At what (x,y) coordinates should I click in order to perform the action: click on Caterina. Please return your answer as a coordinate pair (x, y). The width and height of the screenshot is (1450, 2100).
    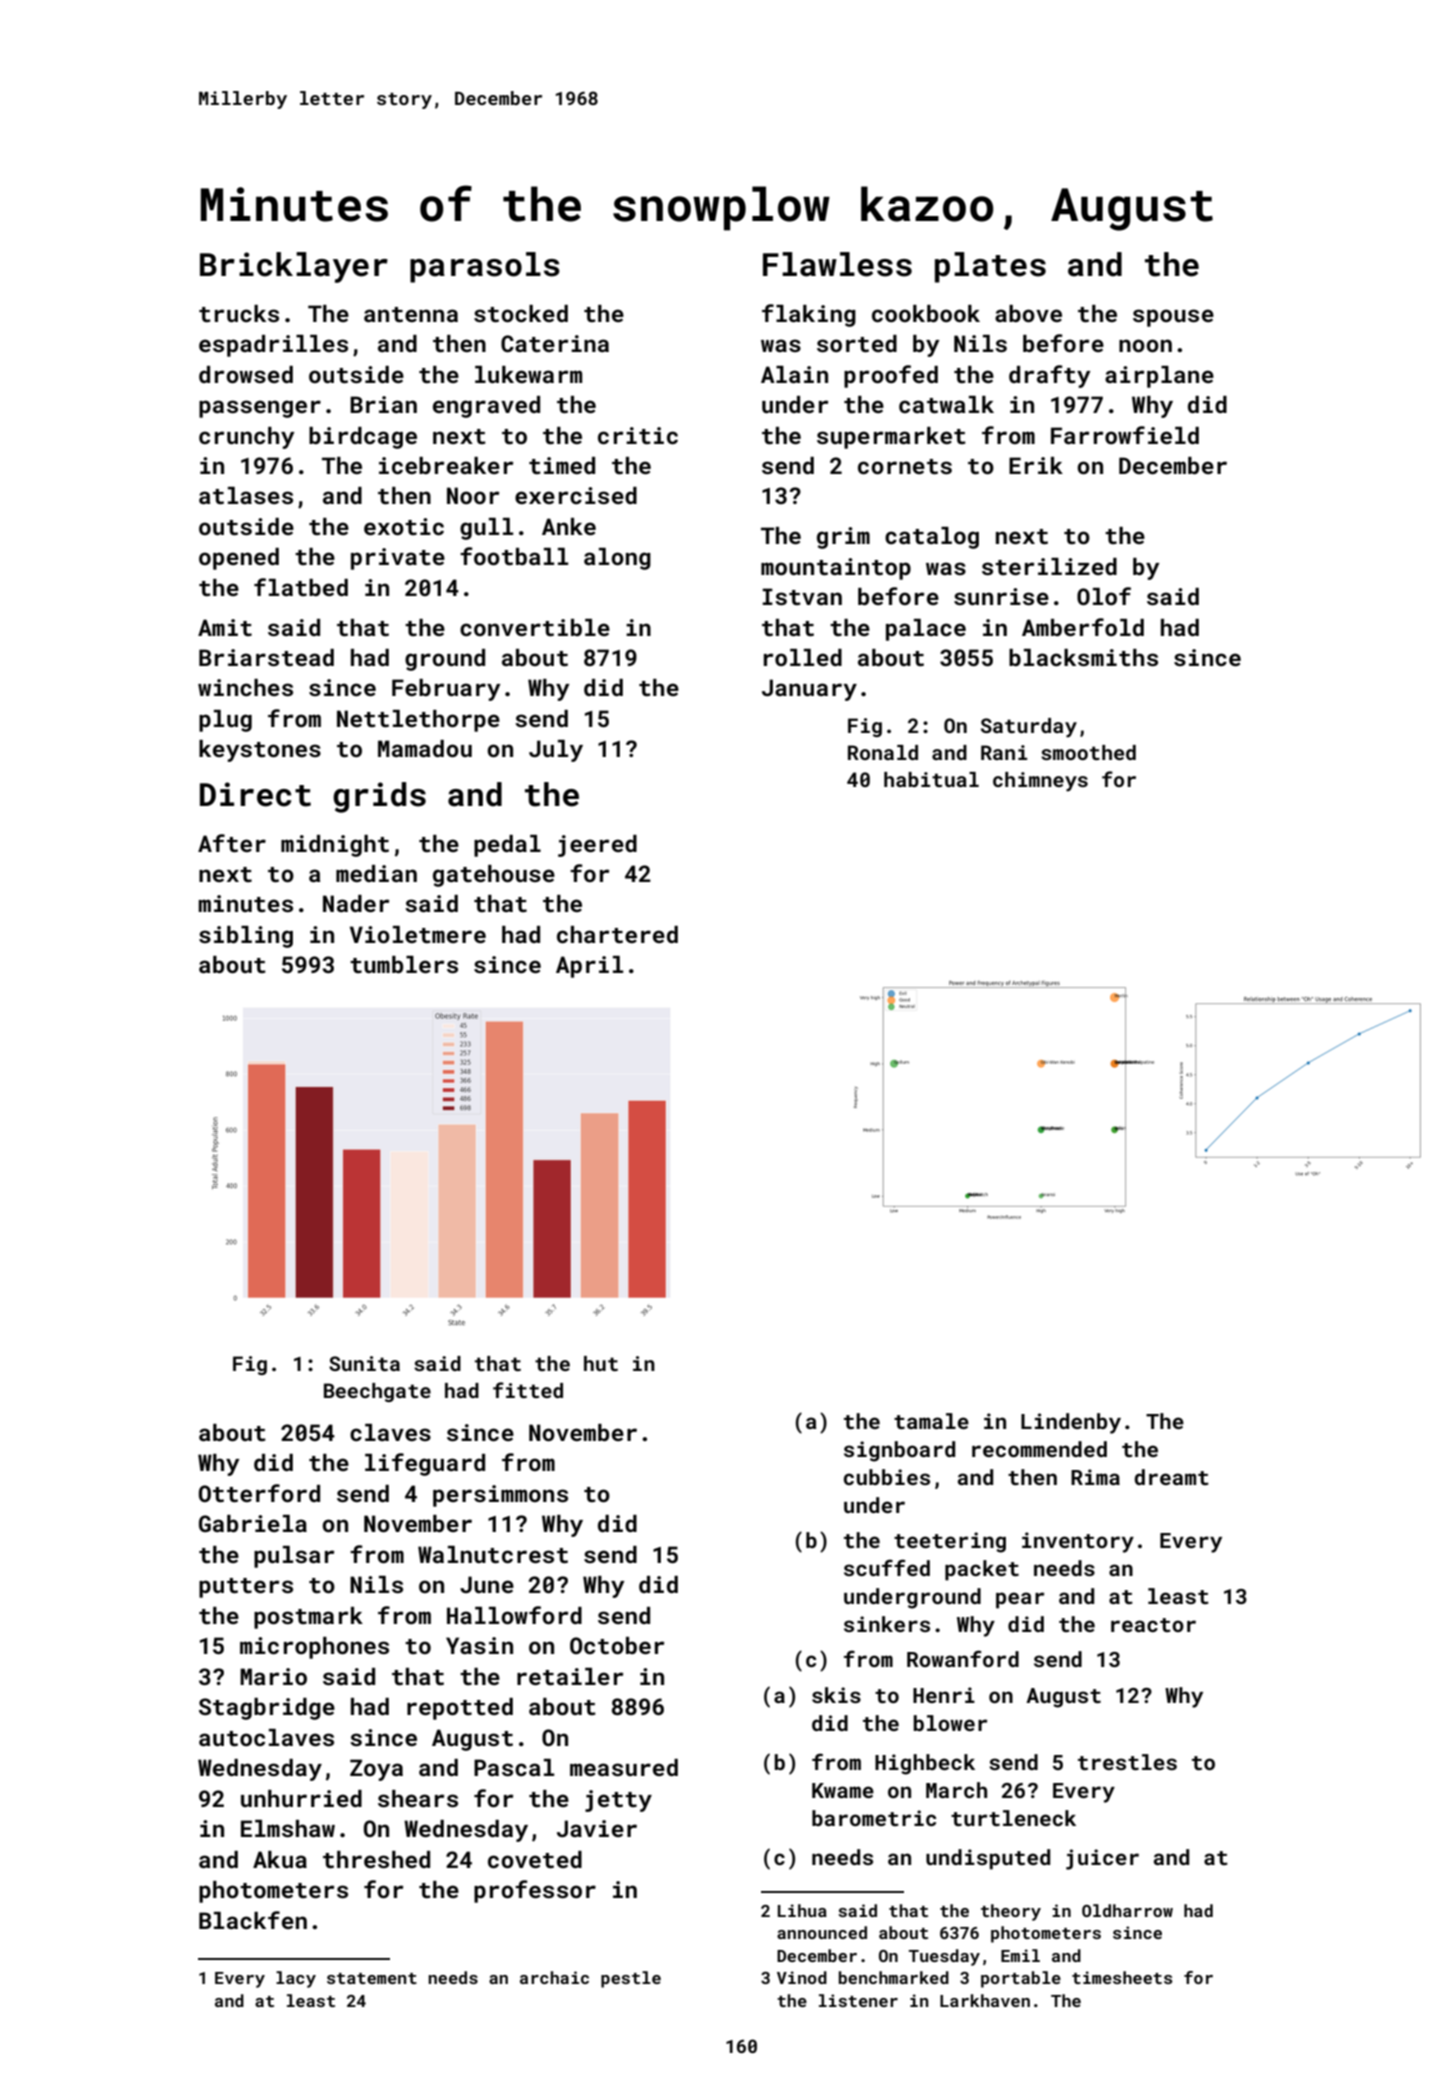
    Looking at the image, I should click on (555, 343).
